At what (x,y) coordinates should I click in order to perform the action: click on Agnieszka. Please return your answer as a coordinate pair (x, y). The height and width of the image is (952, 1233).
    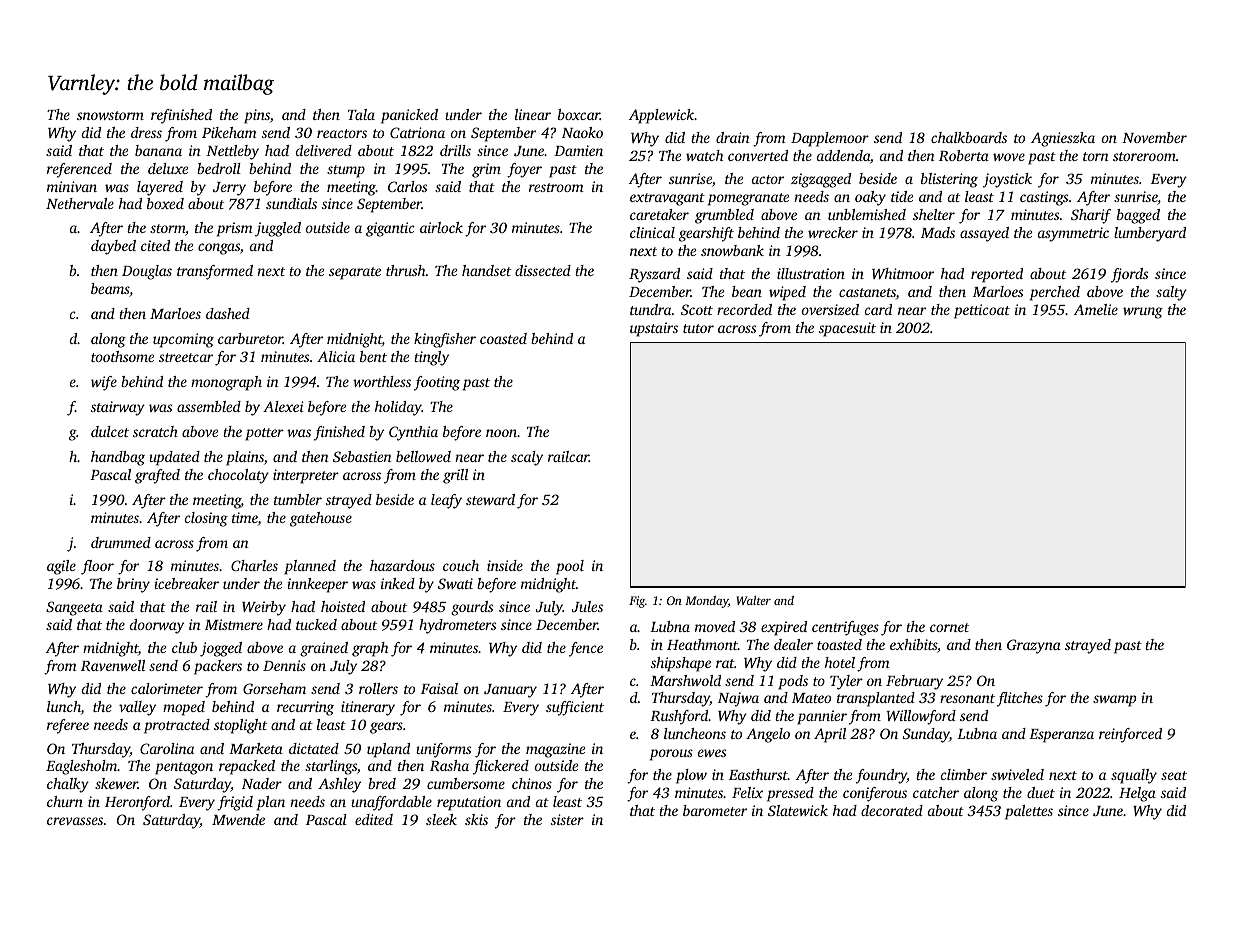
    Looking at the image, I should click on (1063, 139).
